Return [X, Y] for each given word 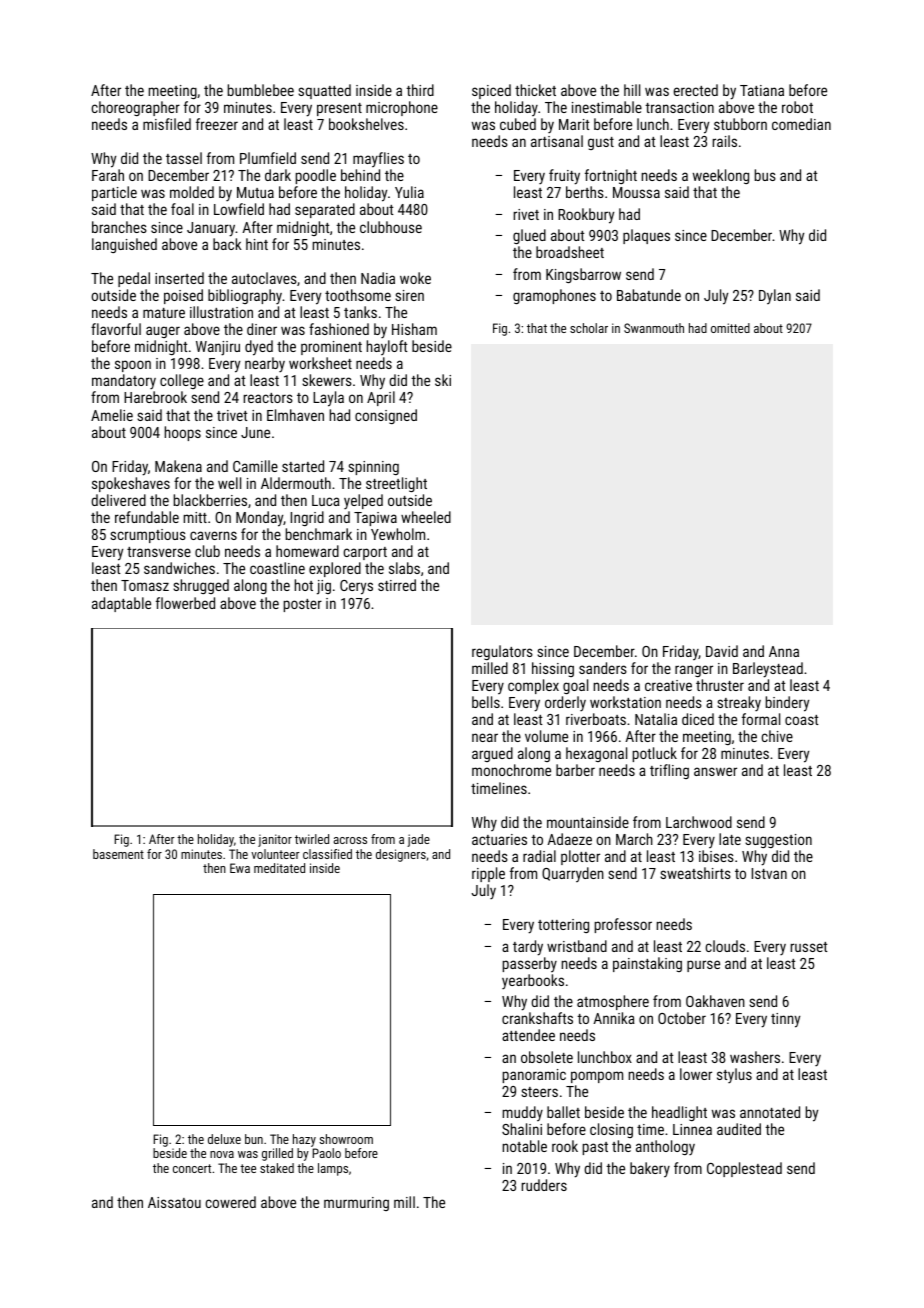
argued [492, 754]
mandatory [124, 382]
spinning [373, 468]
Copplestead [744, 1169]
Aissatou [174, 1202]
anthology [665, 1148]
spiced [491, 91]
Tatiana [762, 90]
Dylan [775, 296]
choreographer [136, 108]
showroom [346, 1139]
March [634, 839]
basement [118, 854]
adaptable [121, 604]
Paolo [327, 1153]
